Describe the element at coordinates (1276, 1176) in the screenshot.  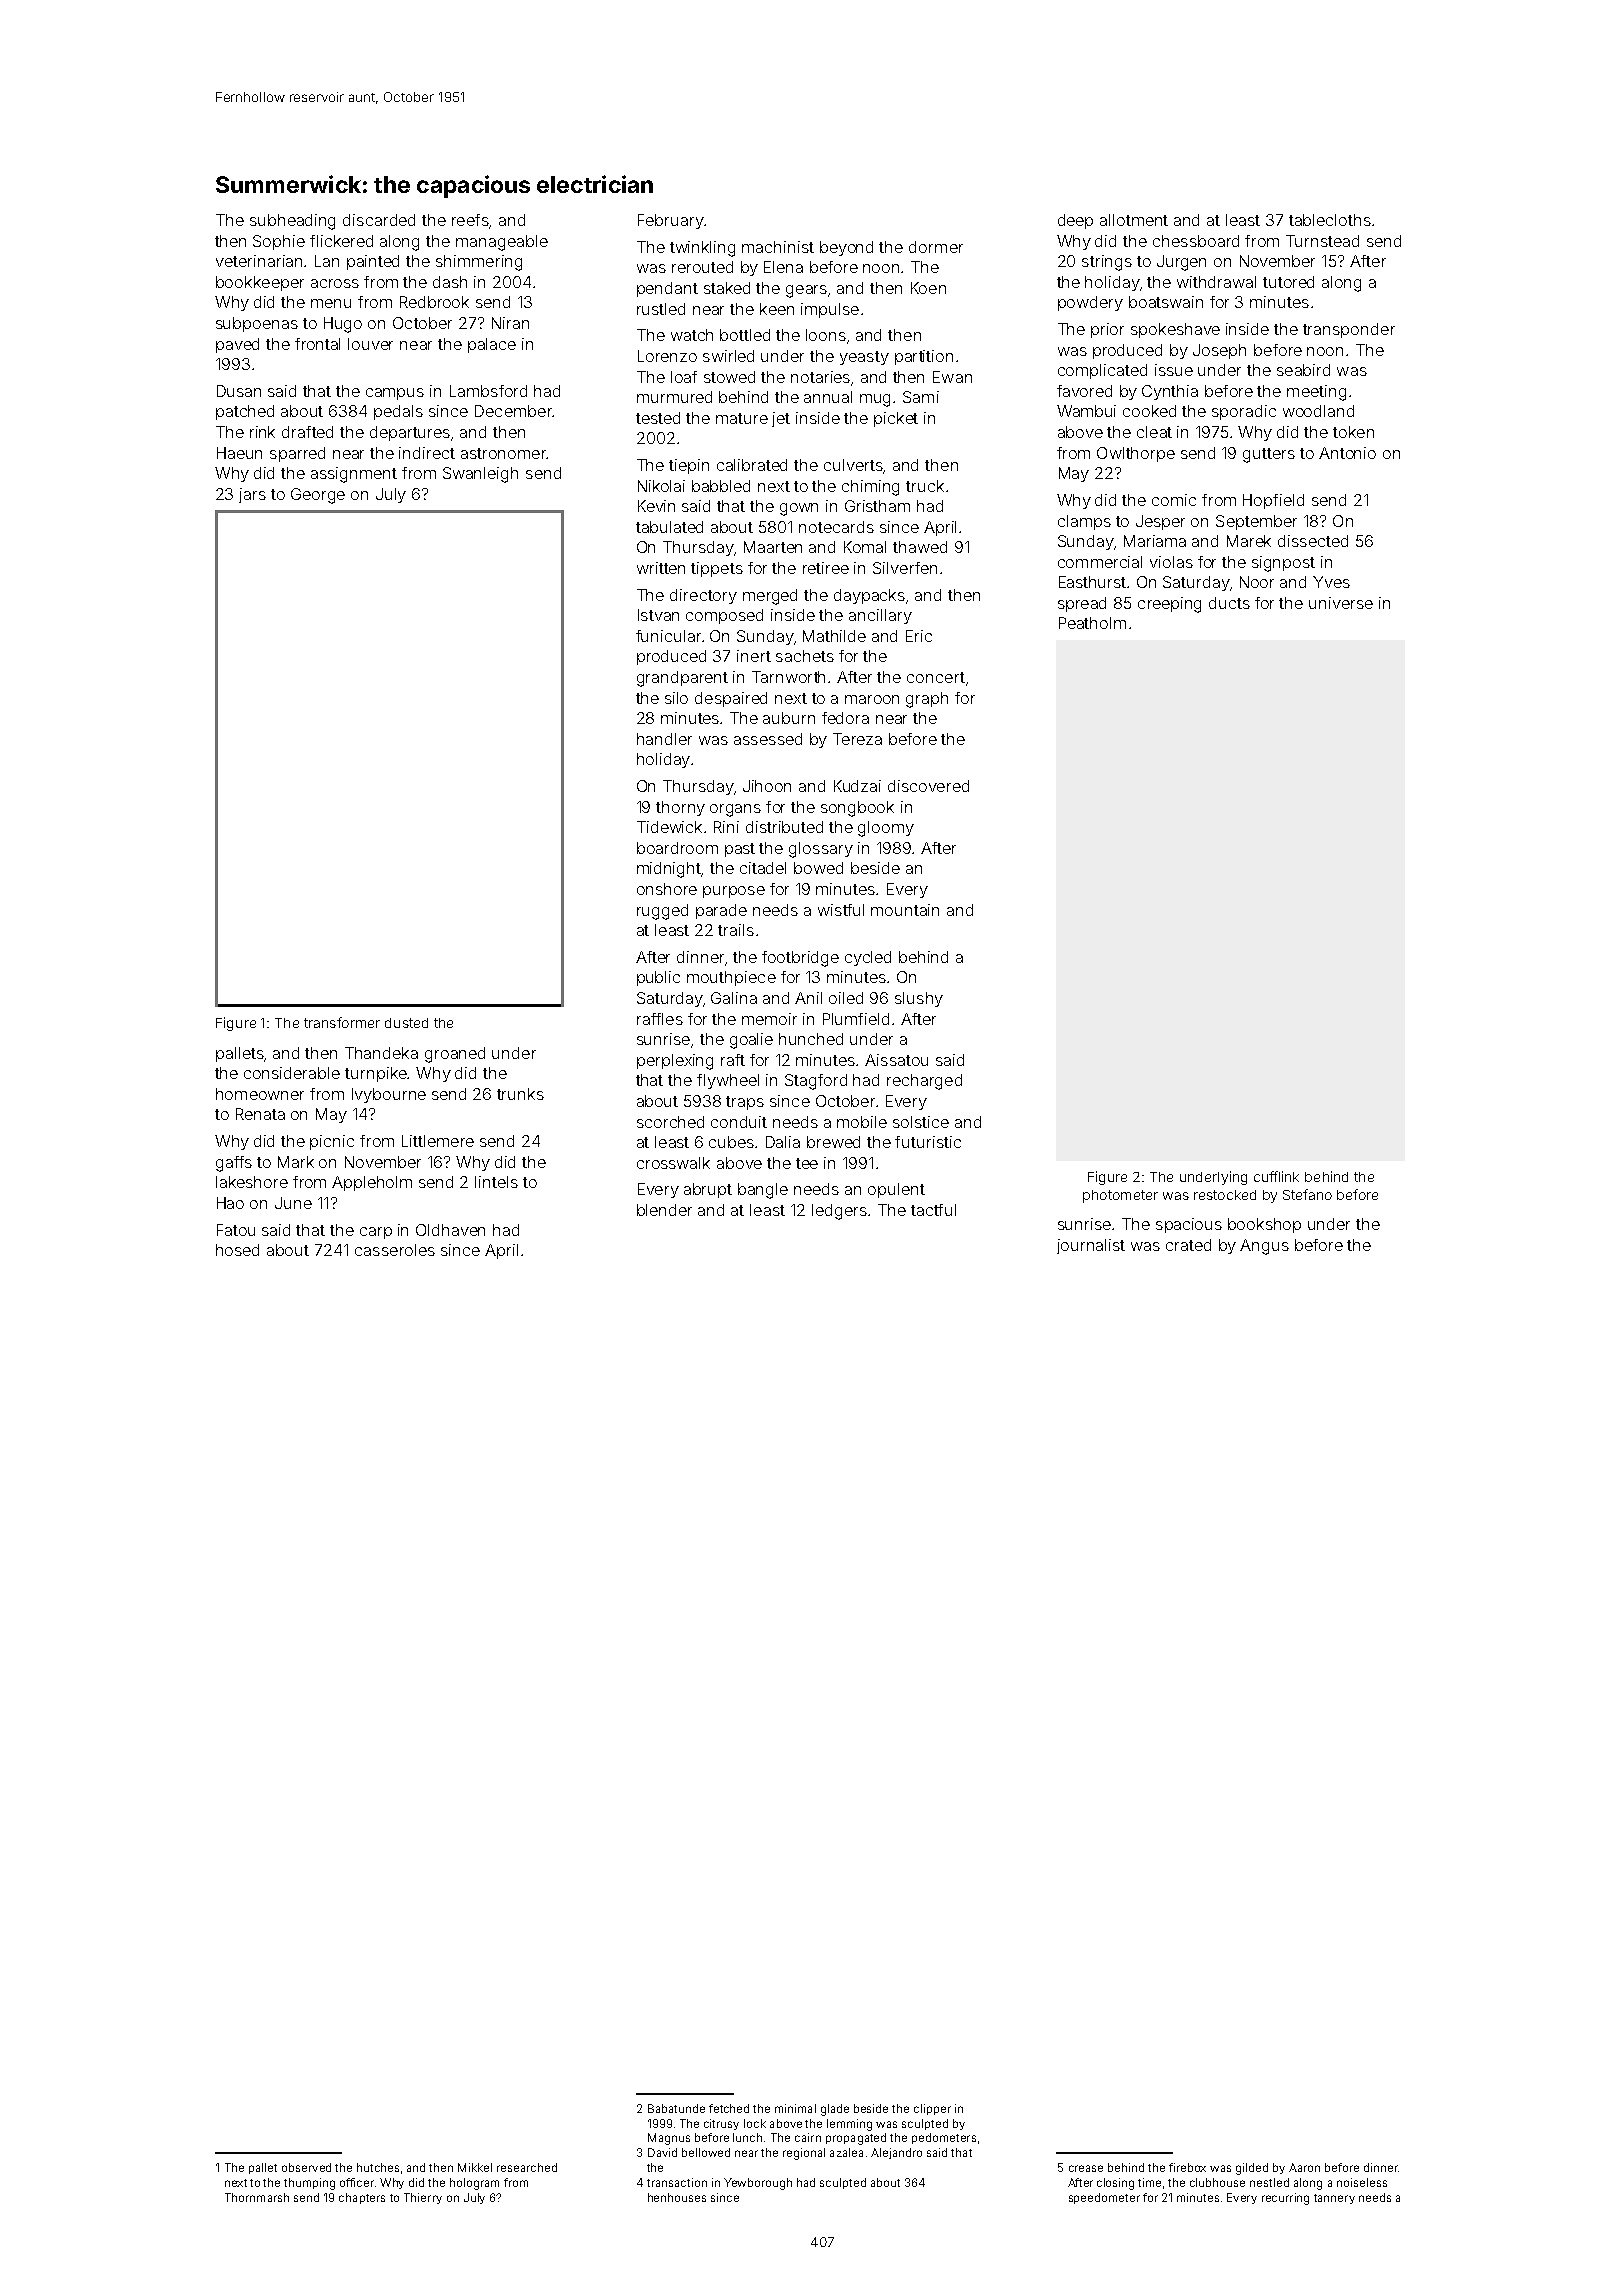
I see `cufflink` at that location.
